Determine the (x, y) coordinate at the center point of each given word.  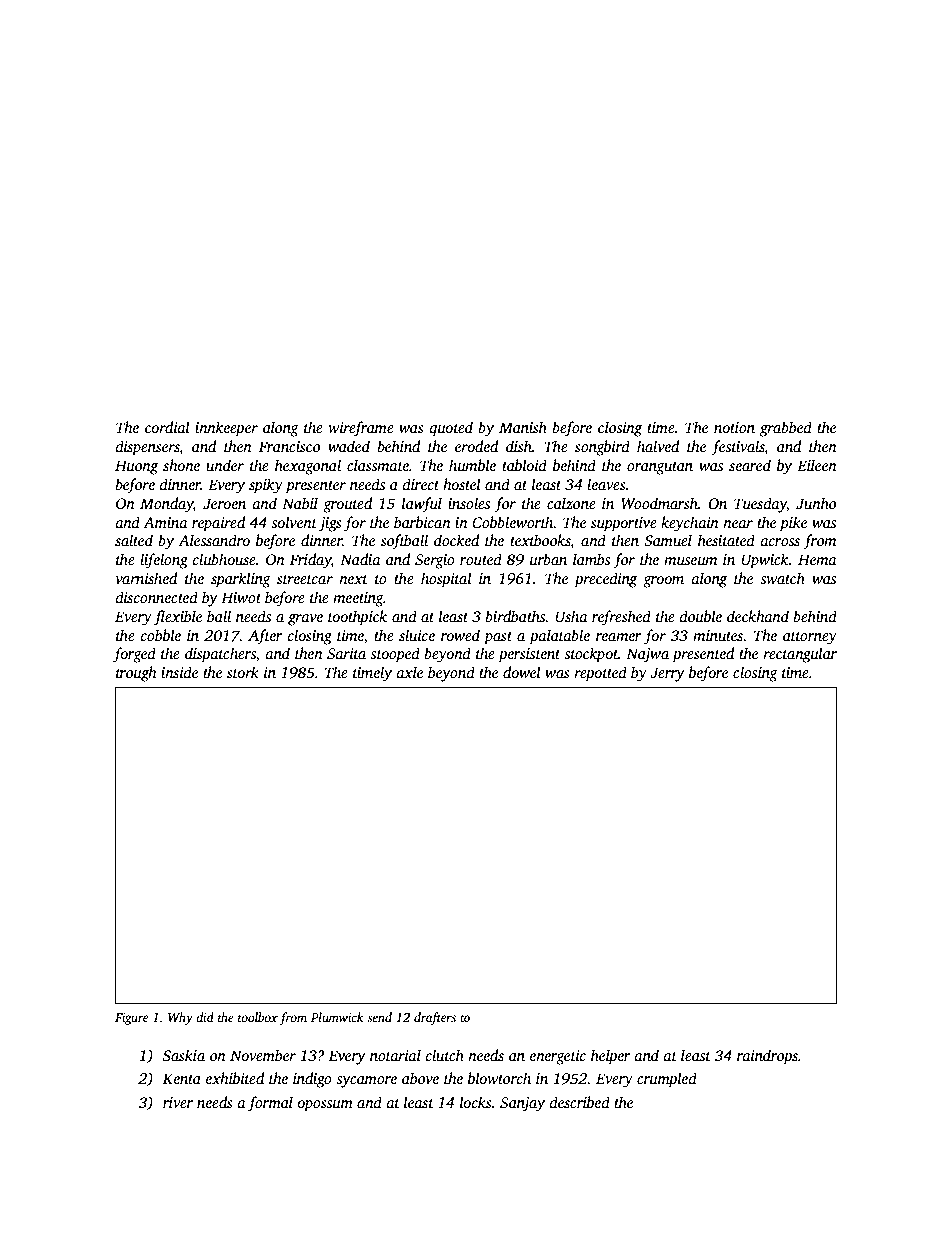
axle (409, 672)
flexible (178, 618)
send (379, 1017)
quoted (451, 429)
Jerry (667, 674)
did (205, 1017)
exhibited (235, 1078)
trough (136, 674)
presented (703, 655)
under (225, 465)
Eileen (817, 465)
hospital (446, 580)
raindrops (767, 1057)
